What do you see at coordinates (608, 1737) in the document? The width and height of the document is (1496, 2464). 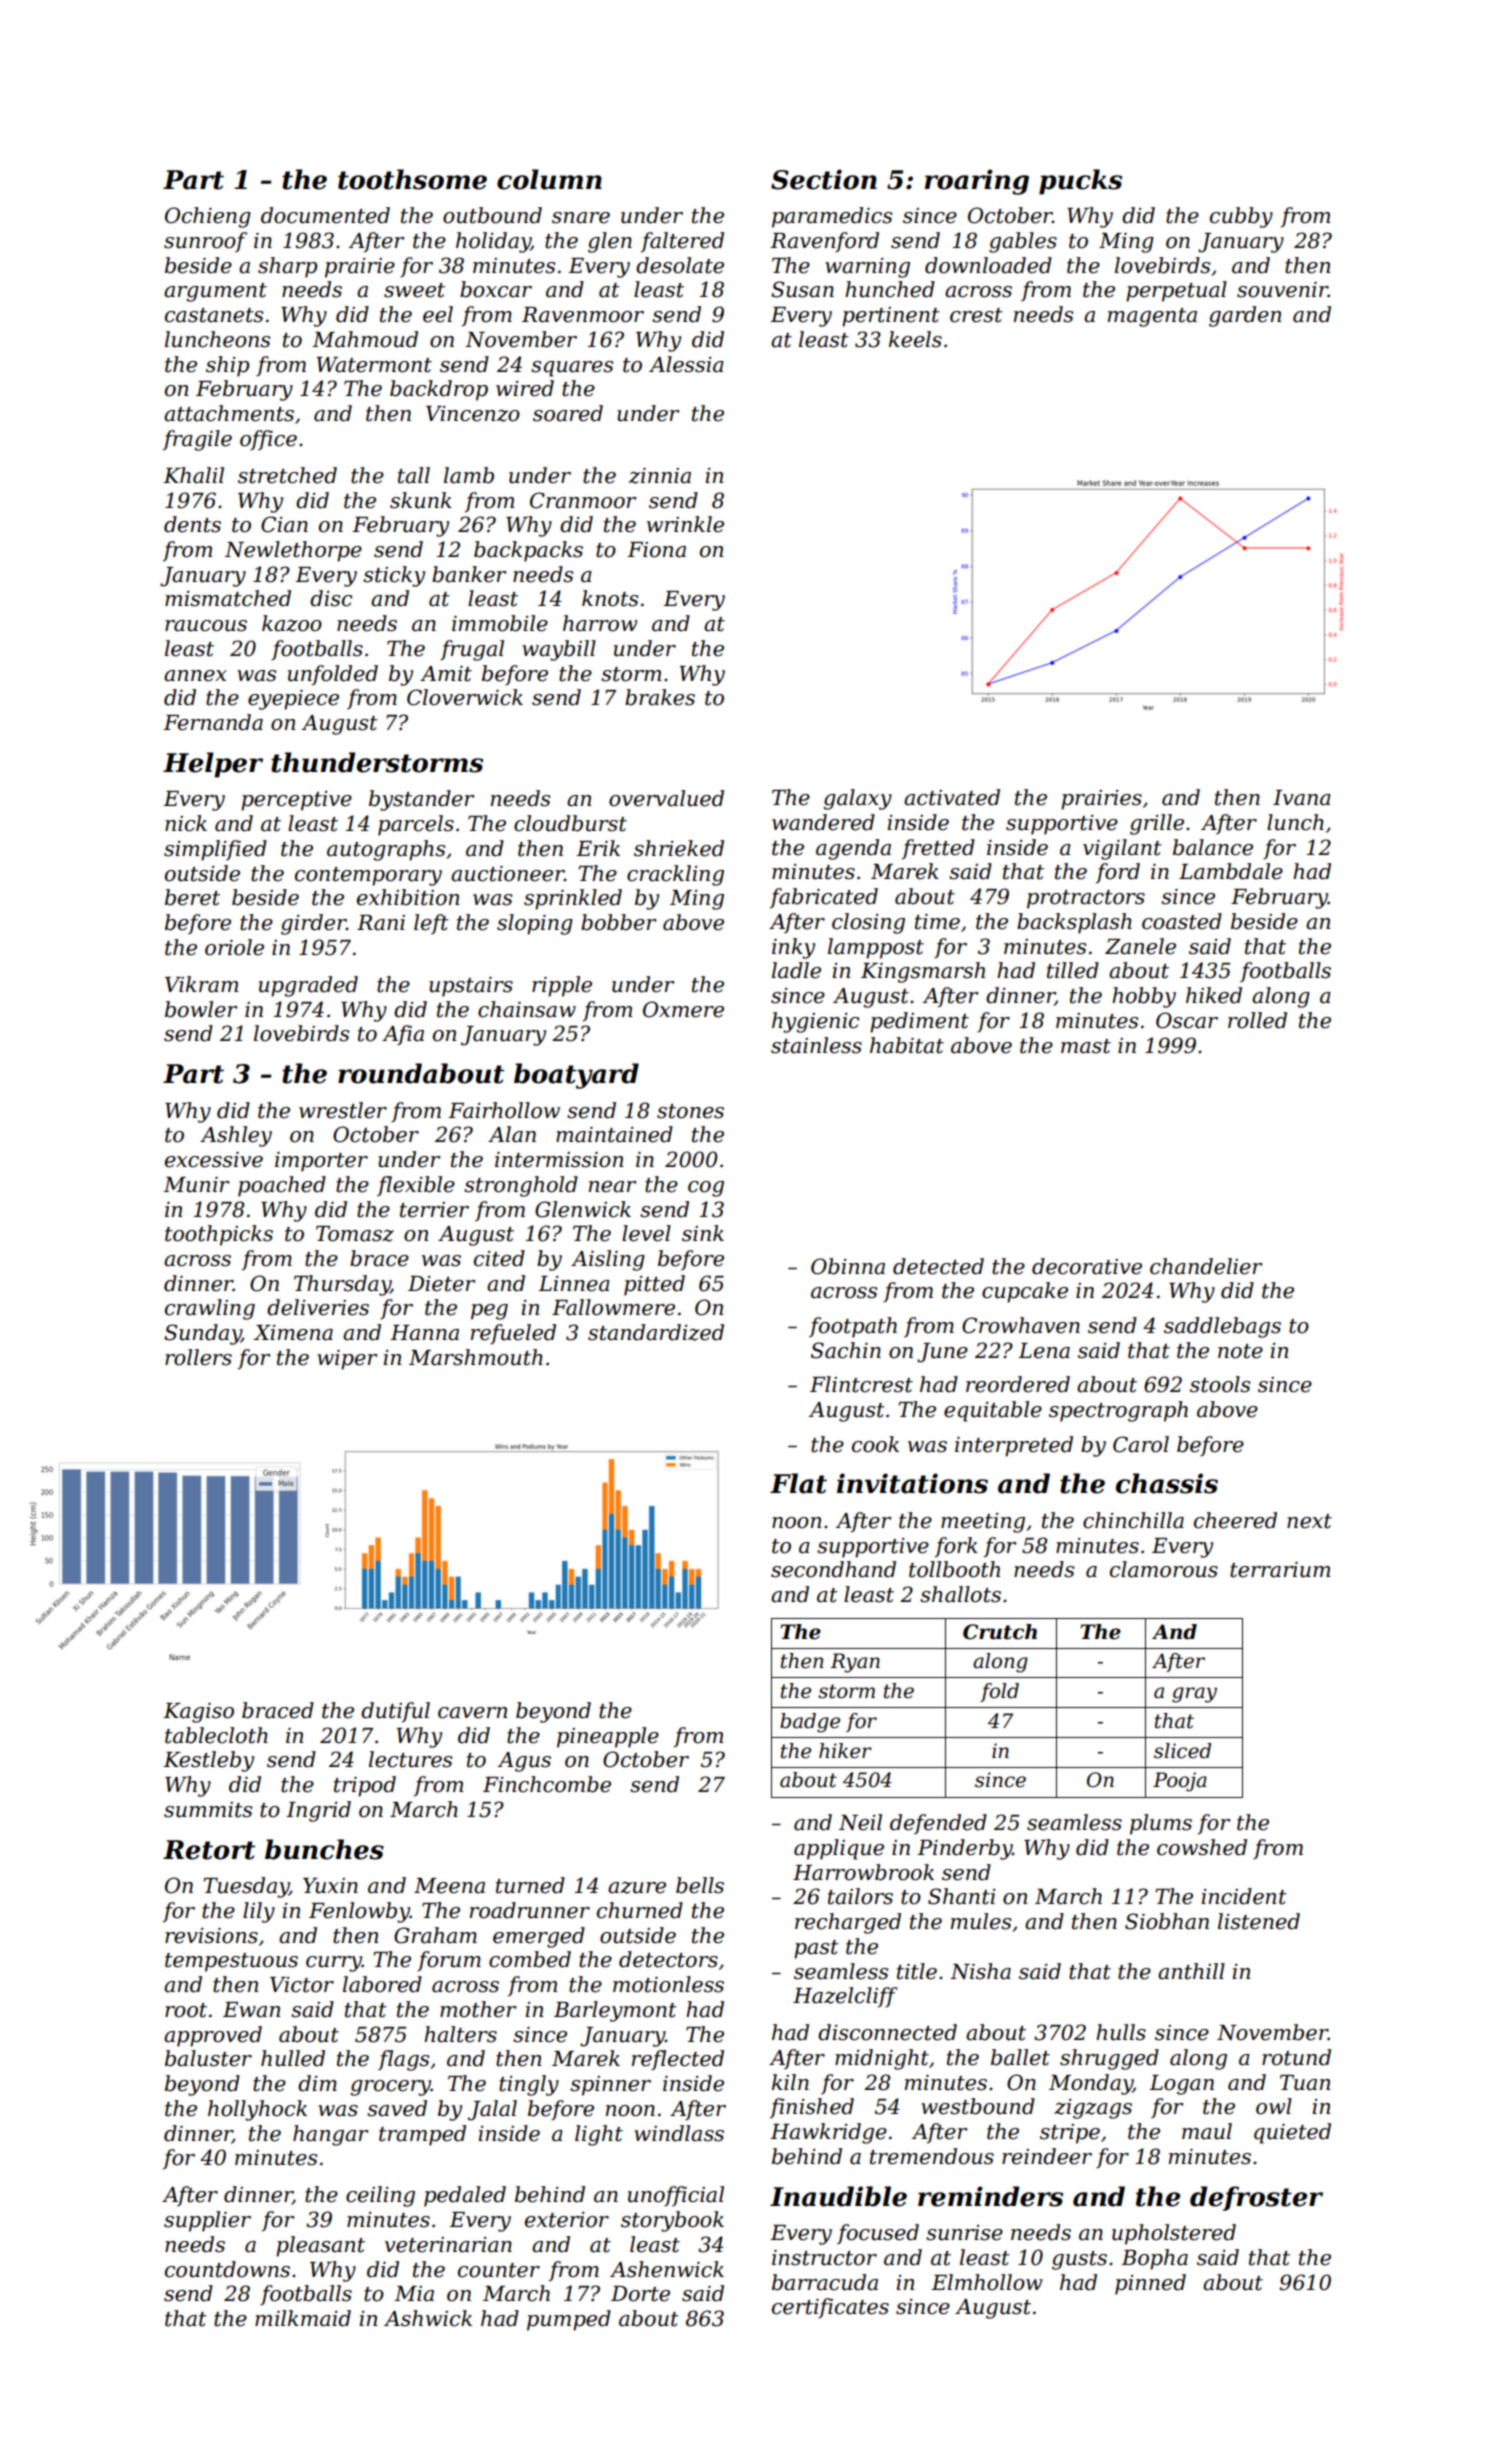 I see `pineapple` at bounding box center [608, 1737].
